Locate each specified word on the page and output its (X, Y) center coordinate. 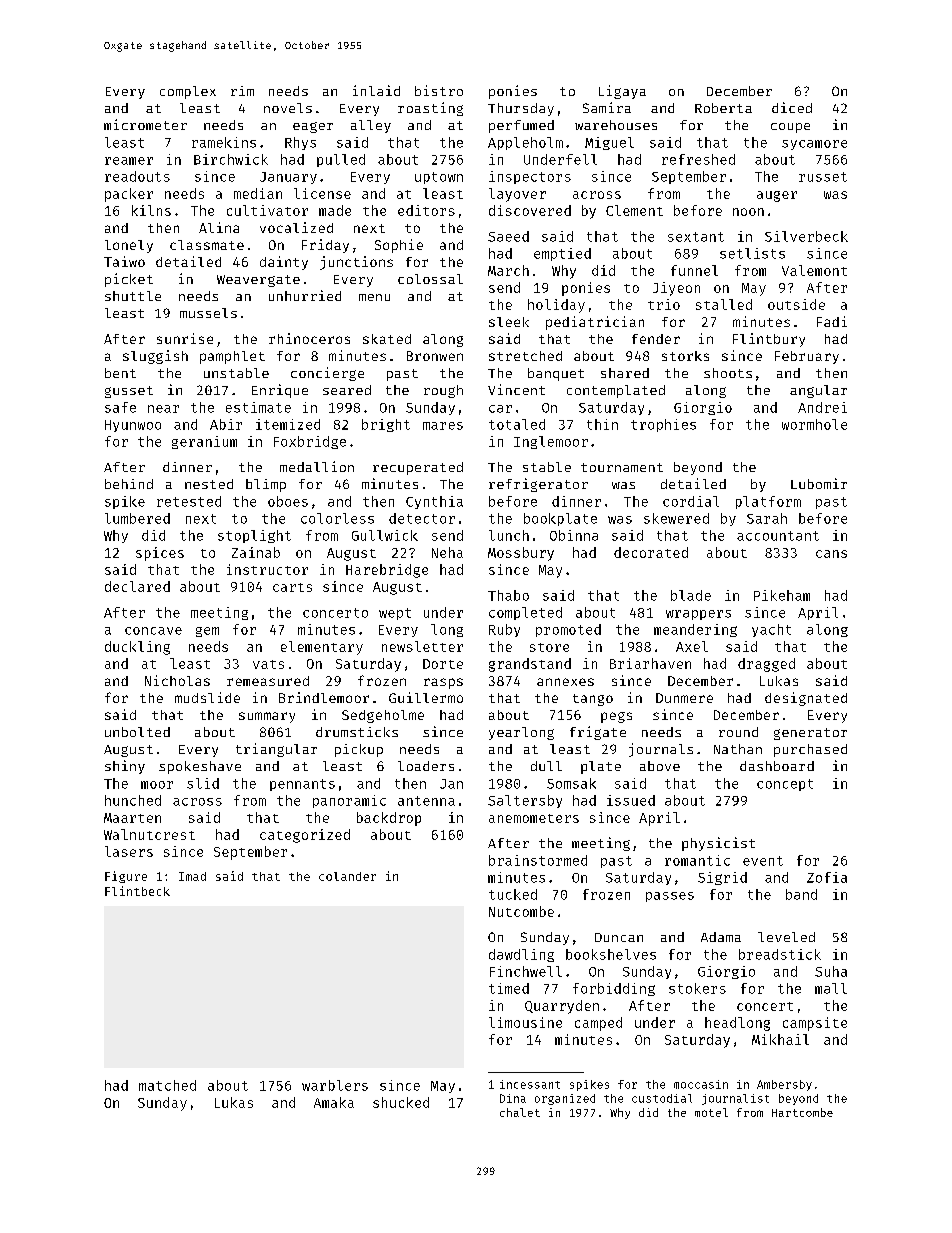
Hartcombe (802, 1112)
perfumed (521, 126)
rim (242, 91)
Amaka (334, 1102)
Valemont (814, 270)
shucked (401, 1102)
